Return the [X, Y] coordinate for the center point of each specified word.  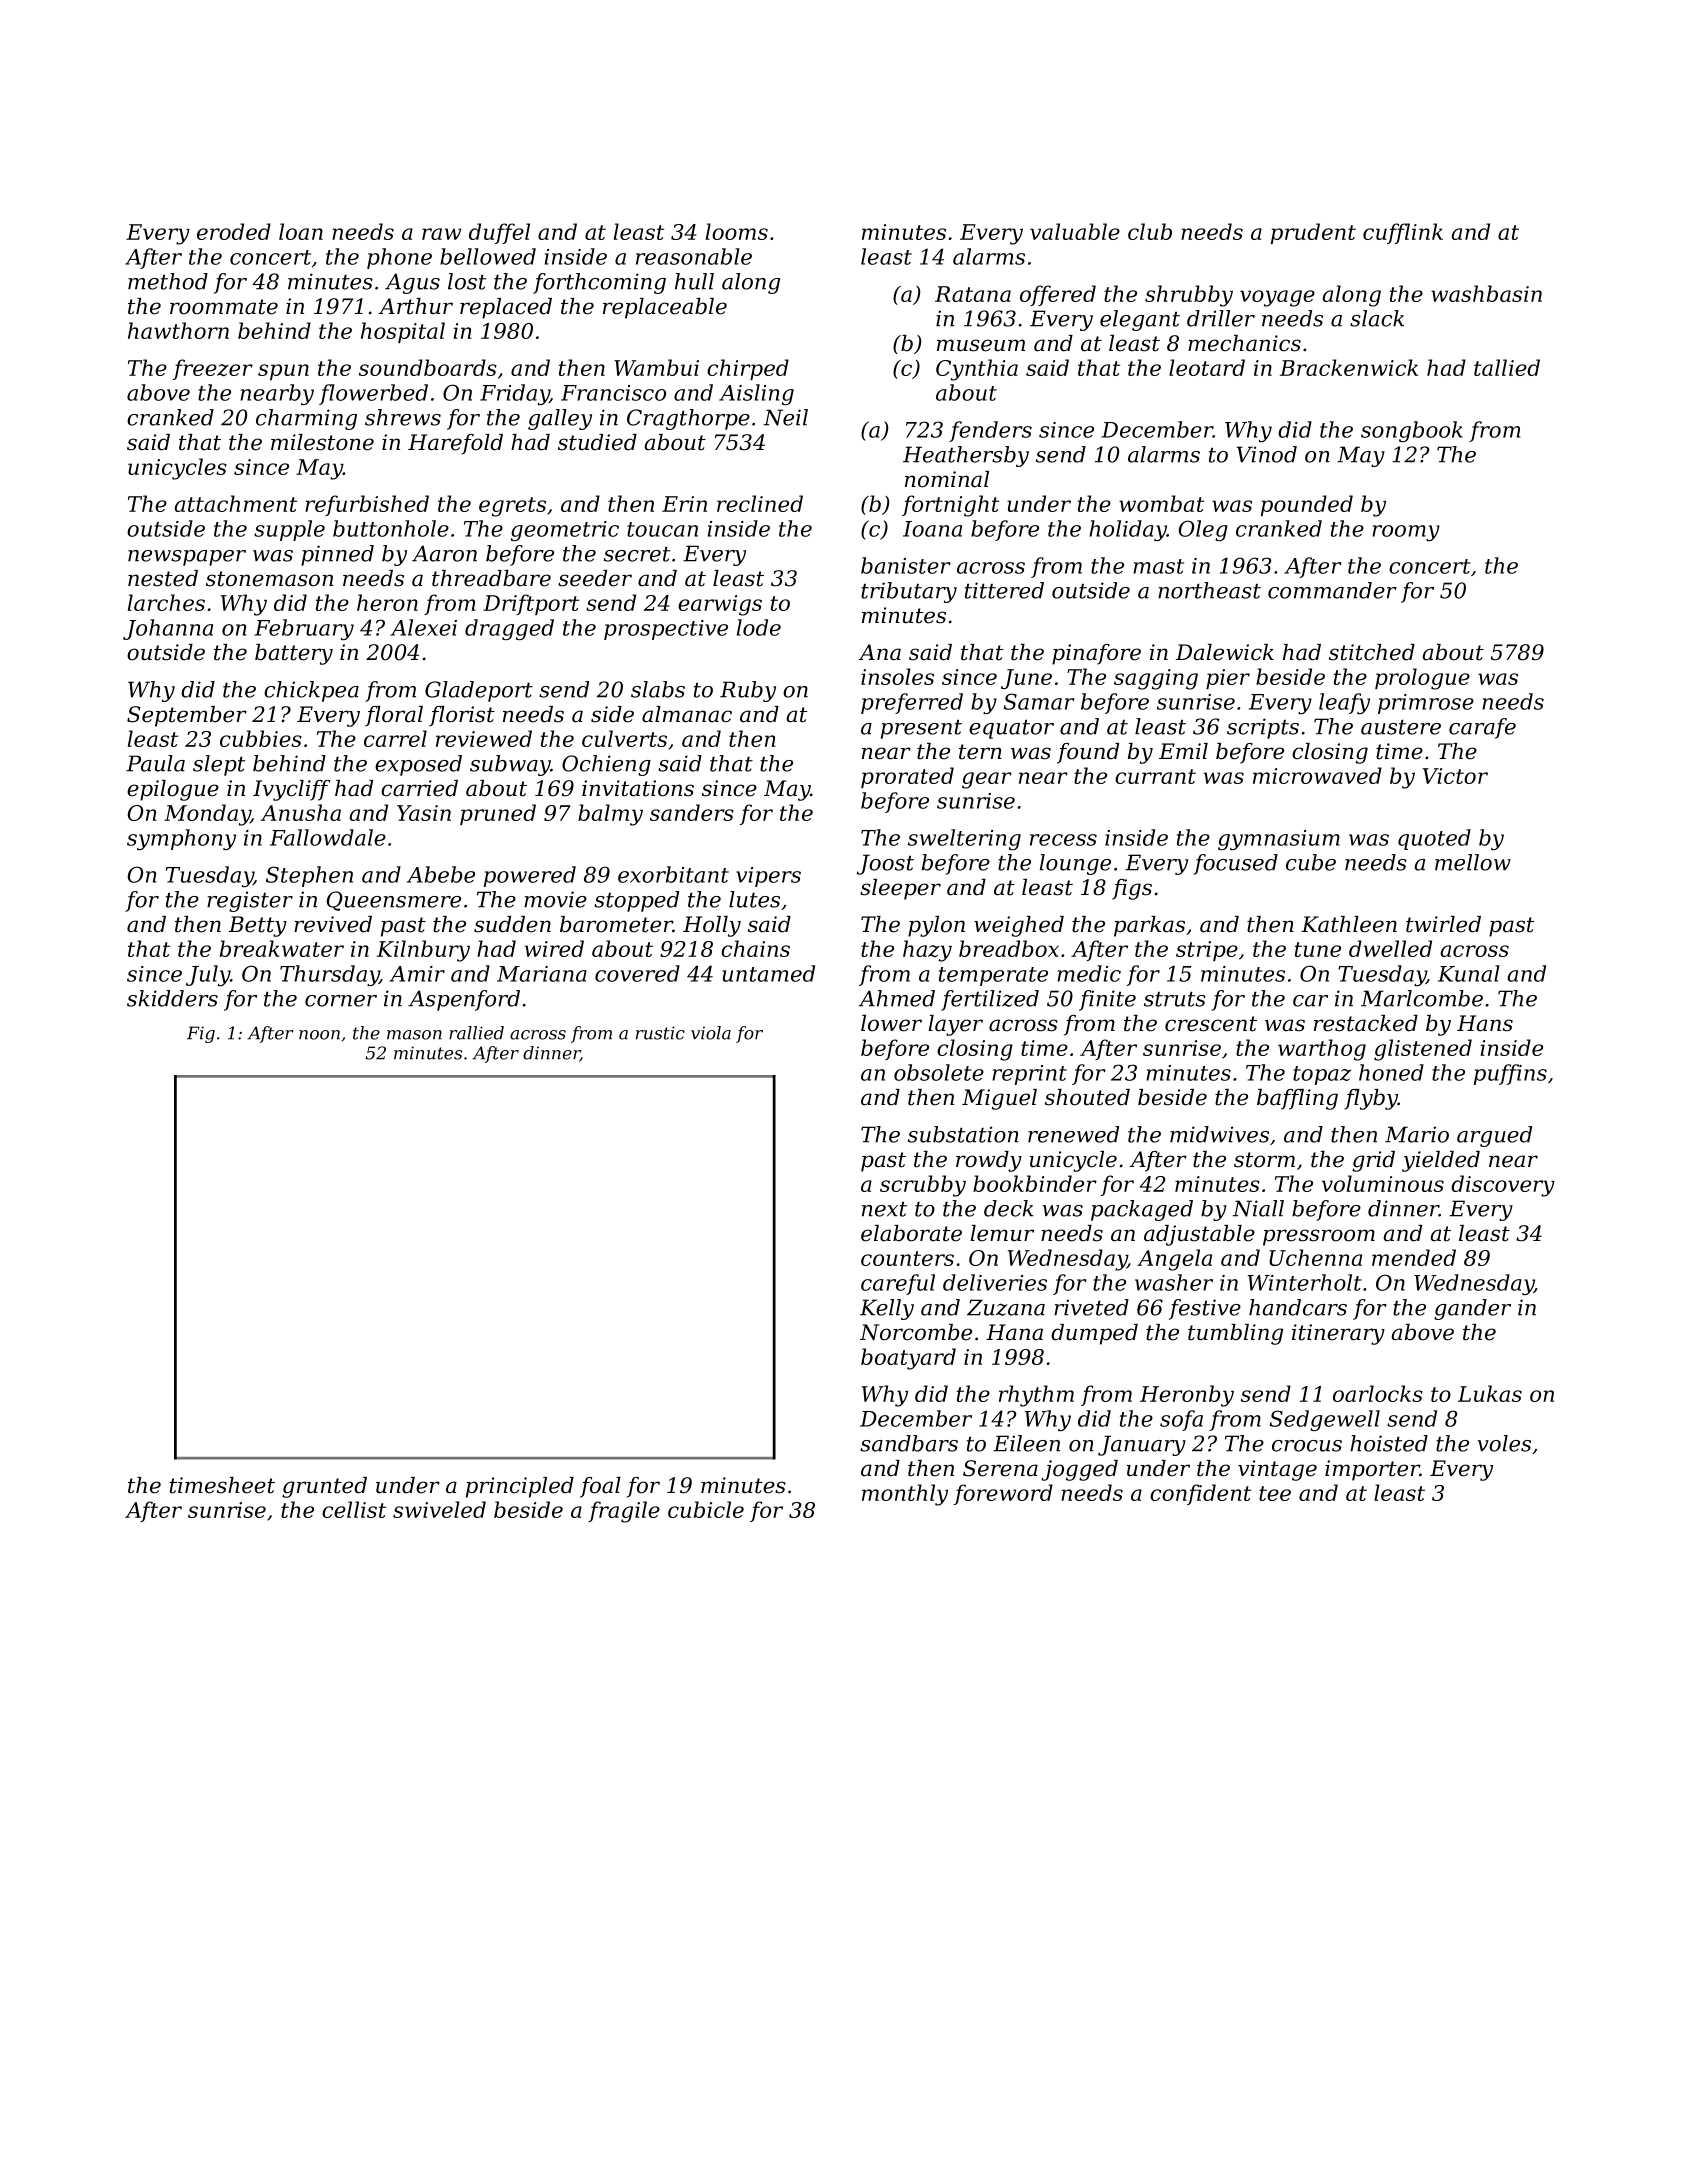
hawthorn [178, 330]
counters [907, 1258]
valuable [1075, 231]
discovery [1503, 1186]
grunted [324, 1487]
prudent [1313, 233]
